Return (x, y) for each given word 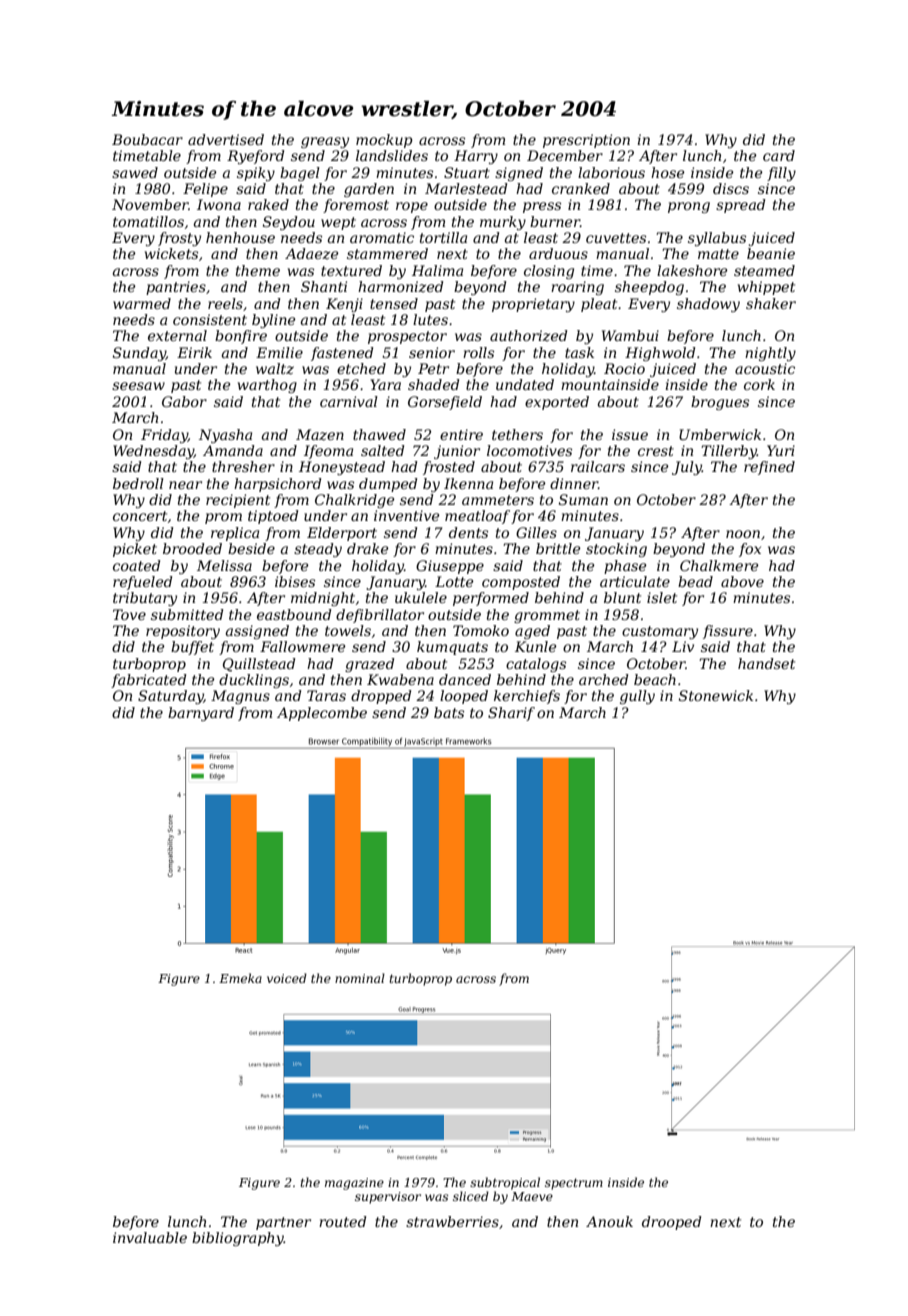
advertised (226, 139)
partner (283, 1223)
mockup (384, 141)
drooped (672, 1223)
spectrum (574, 1184)
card (779, 155)
